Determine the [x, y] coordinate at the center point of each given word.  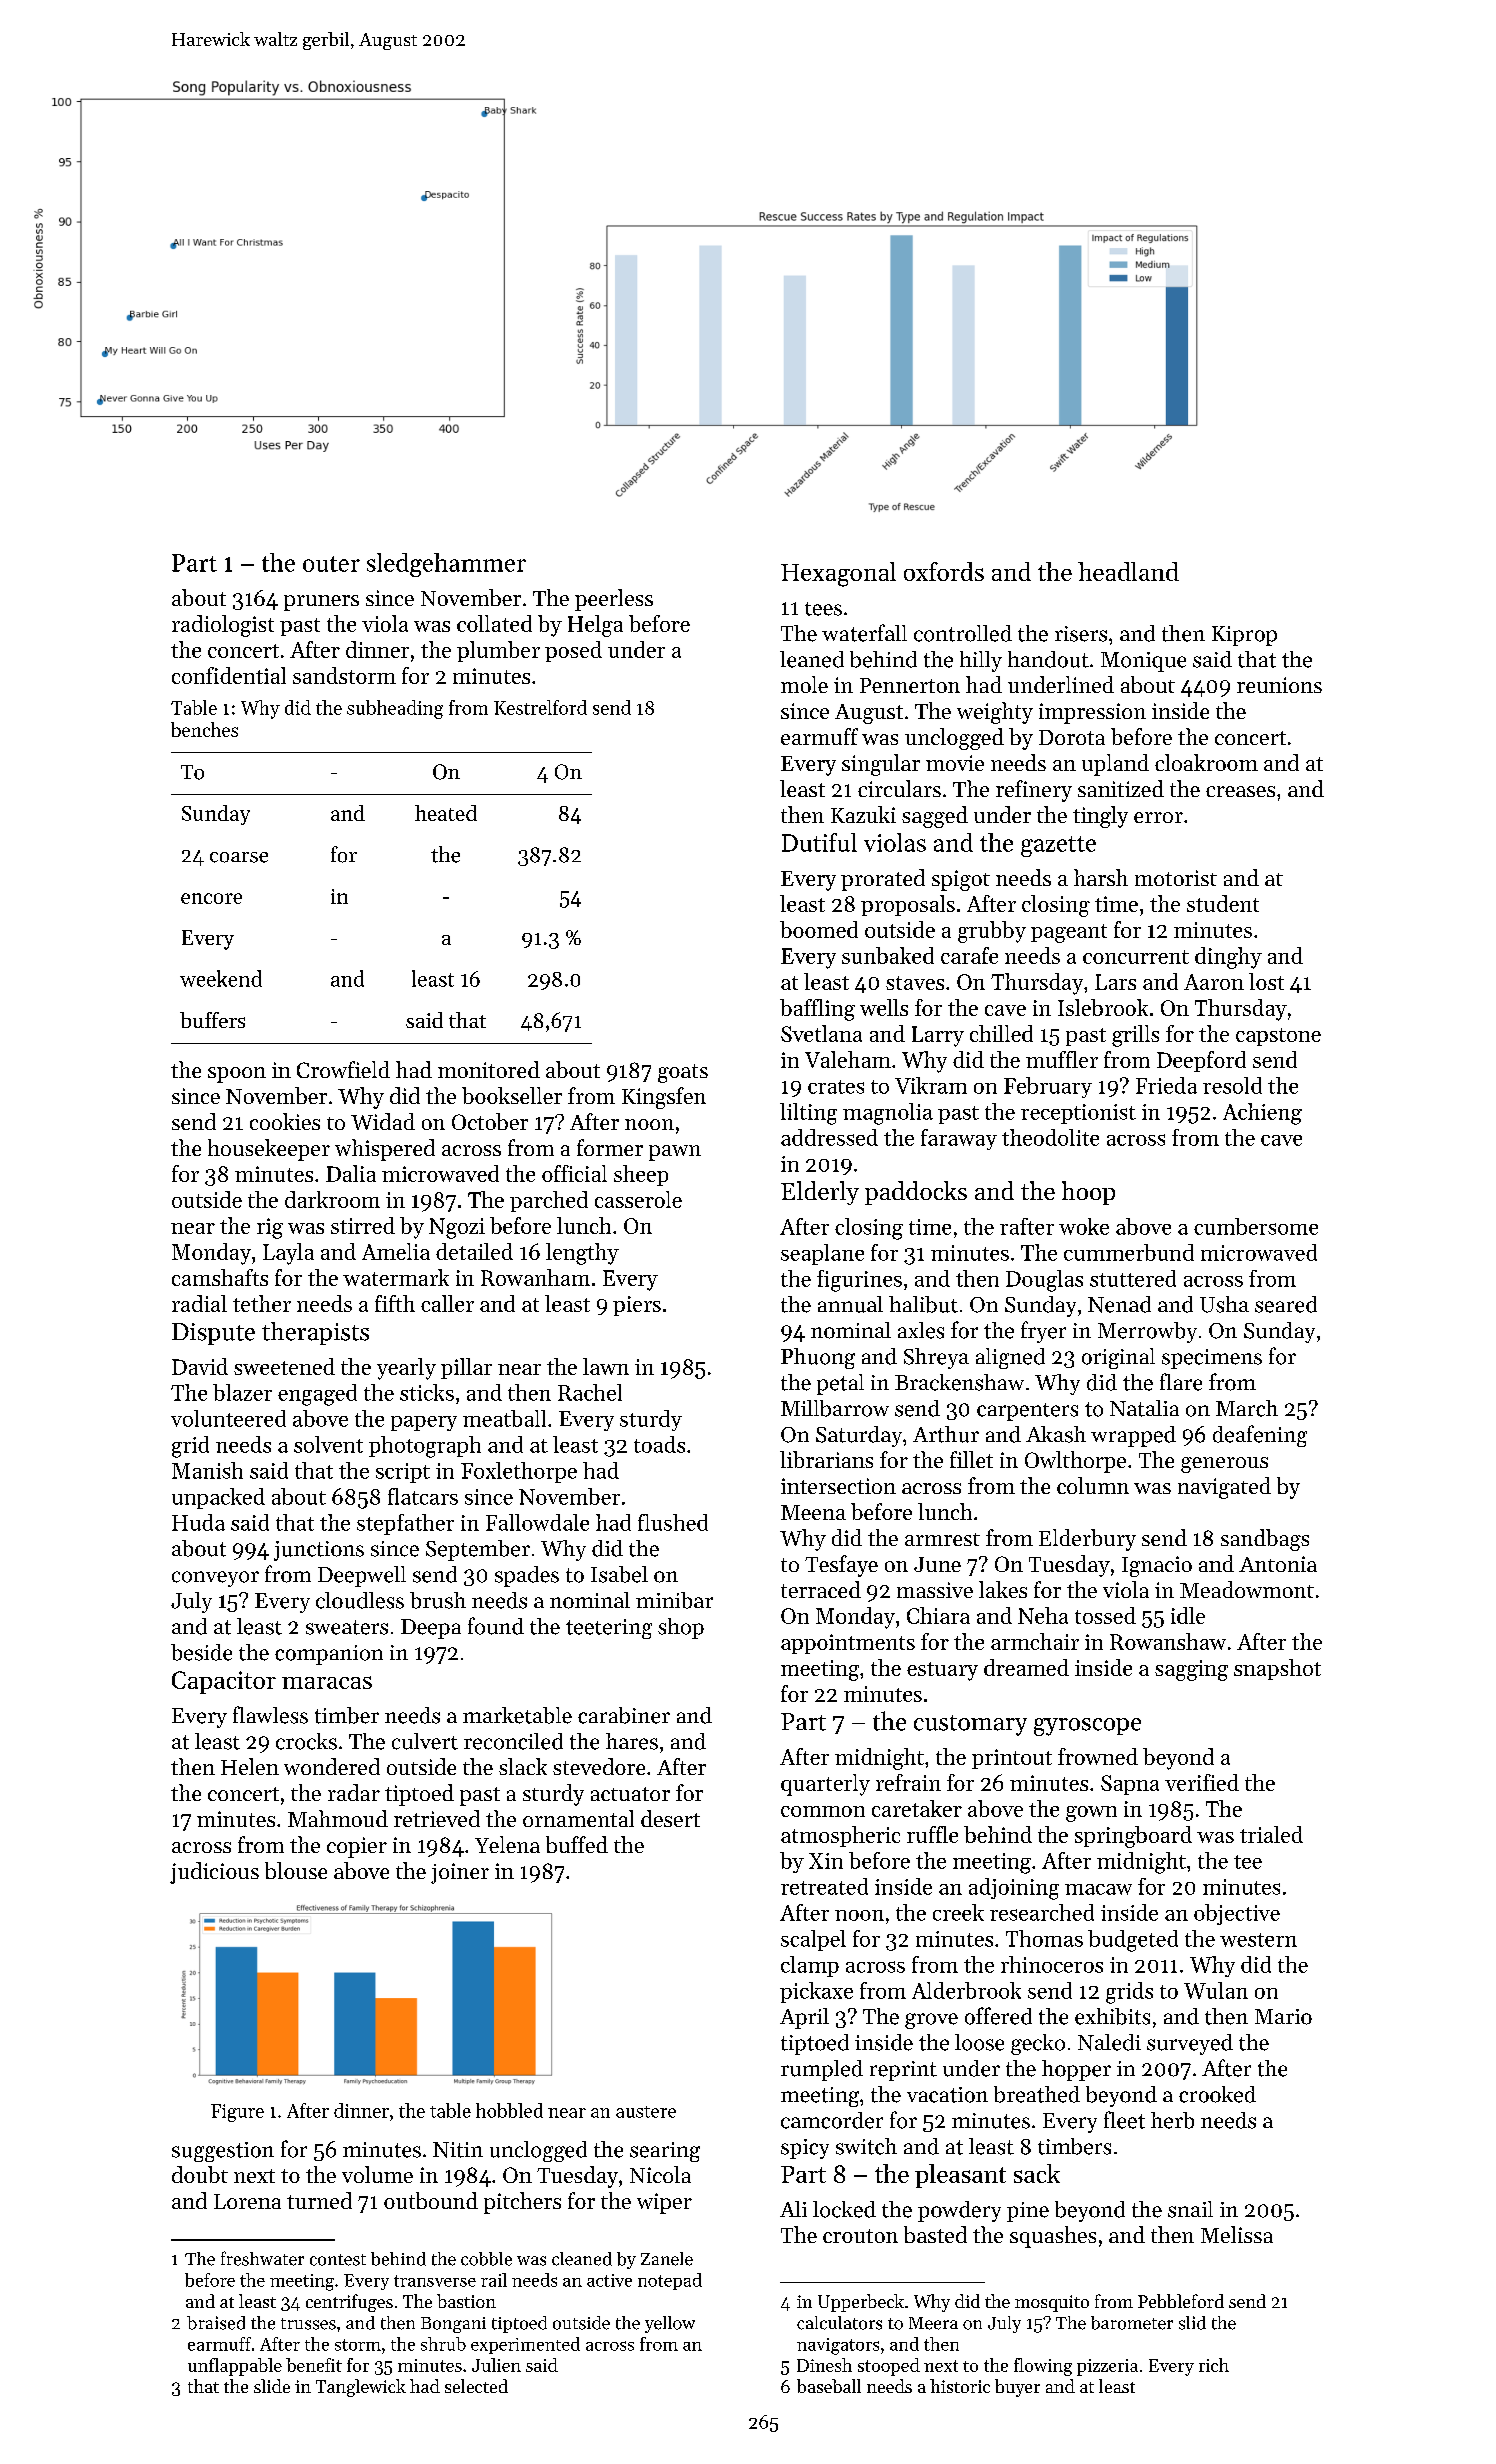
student [1223, 903]
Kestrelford [540, 707]
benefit [314, 2365]
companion [329, 1655]
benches [204, 729]
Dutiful [819, 842]
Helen [250, 1766]
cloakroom [1206, 762]
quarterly [825, 1785]
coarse [239, 857]
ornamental [578, 1818]
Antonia [1278, 1564]
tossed [1105, 1615]
